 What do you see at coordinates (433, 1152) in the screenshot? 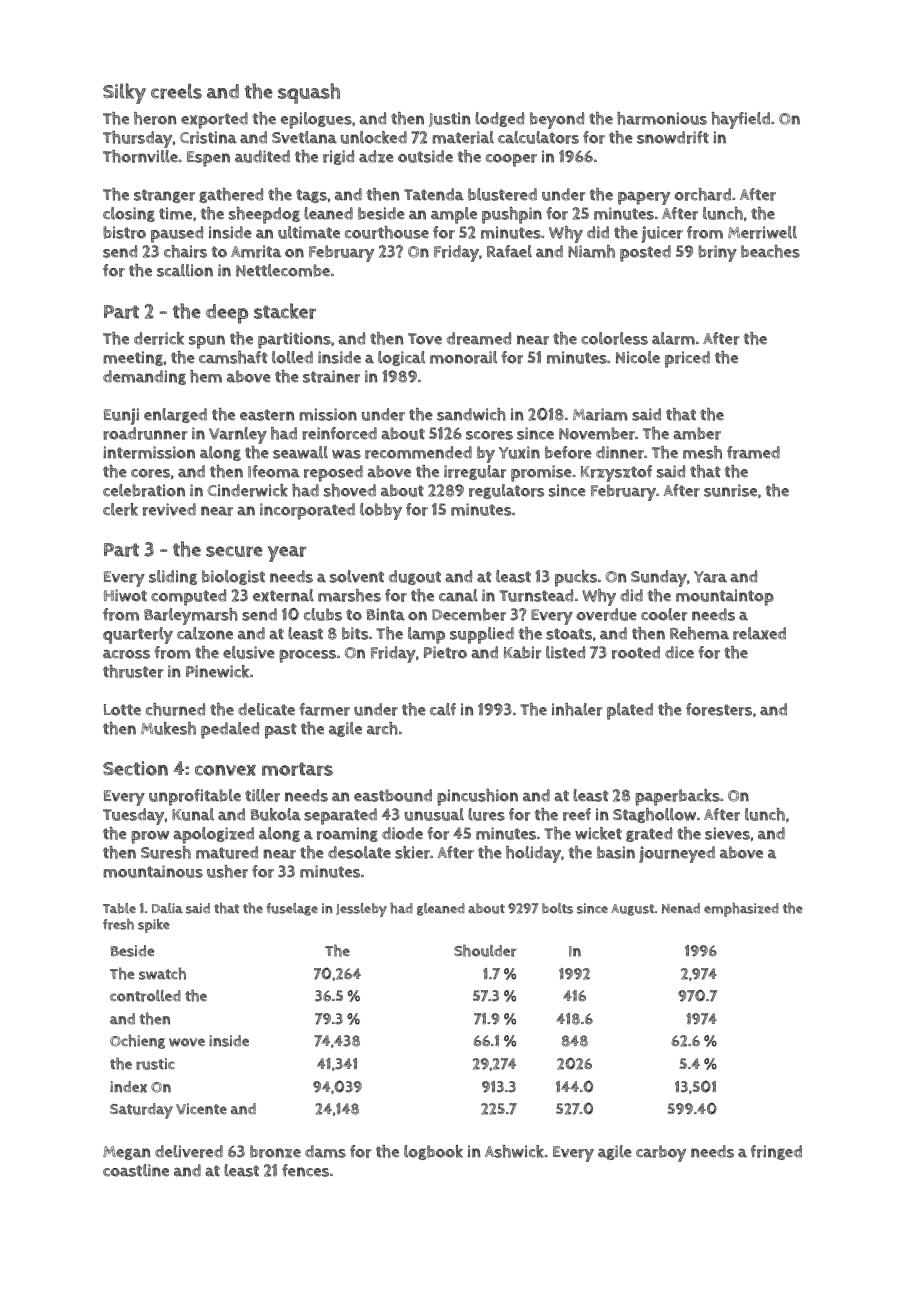
I see `logbook` at bounding box center [433, 1152].
